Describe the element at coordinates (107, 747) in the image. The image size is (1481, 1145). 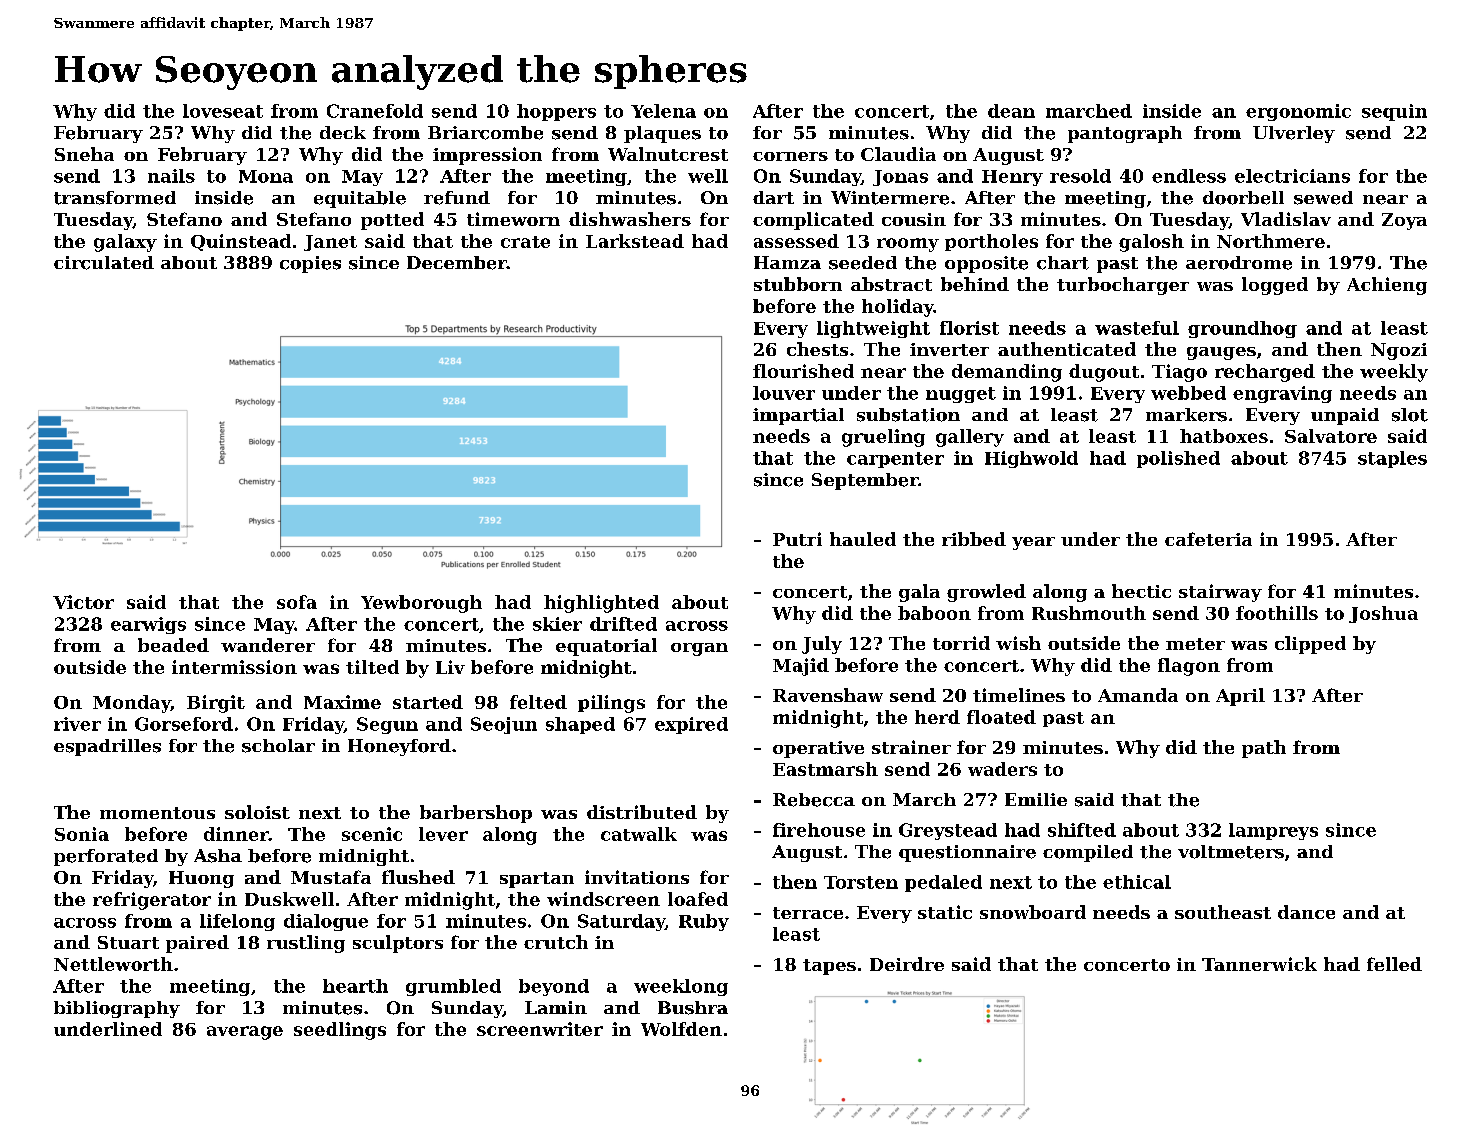
I see `espadrilles` at that location.
